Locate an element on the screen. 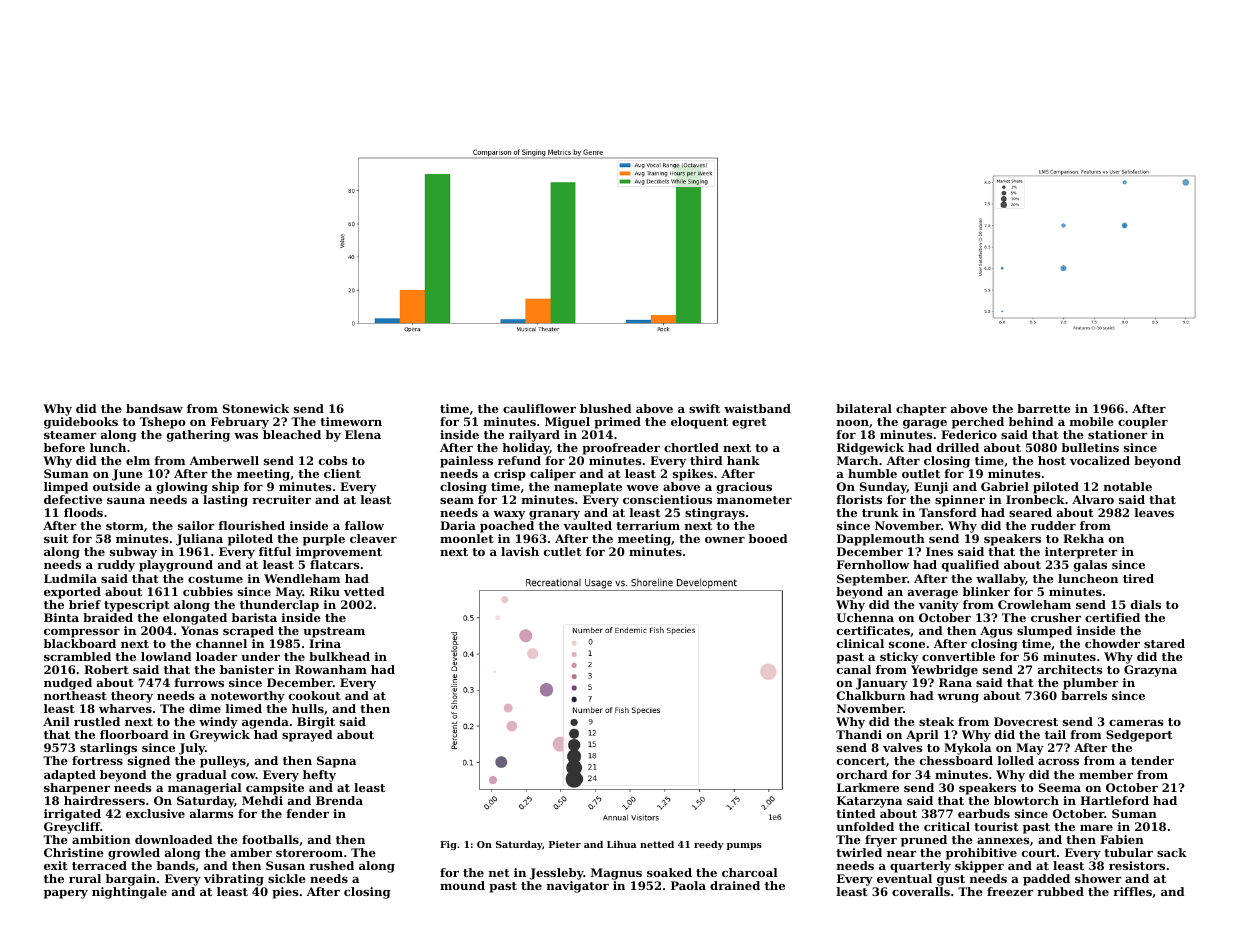  tinted is located at coordinates (856, 813).
